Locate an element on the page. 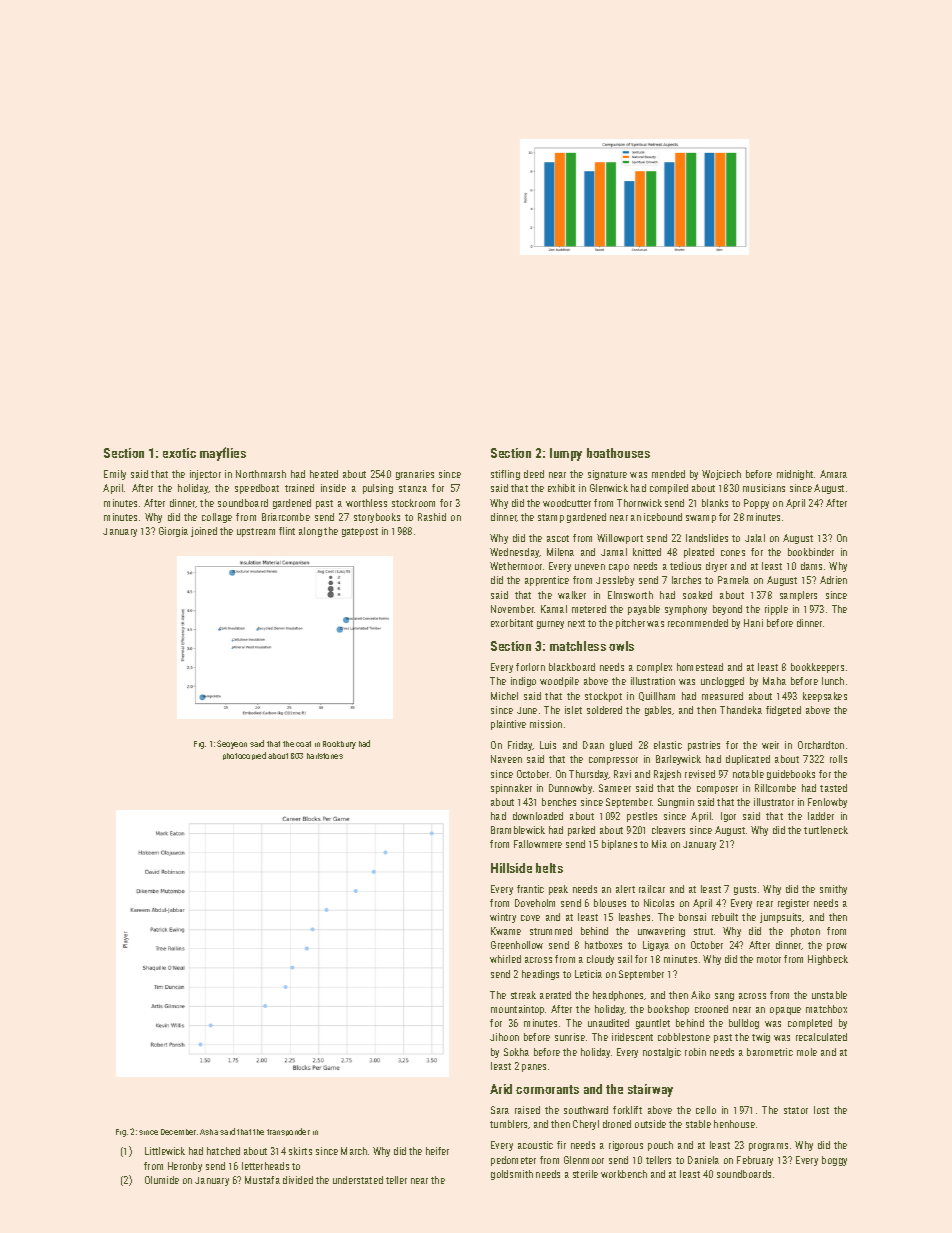 This page has height=1233, width=952. photocopied is located at coordinates (244, 756).
